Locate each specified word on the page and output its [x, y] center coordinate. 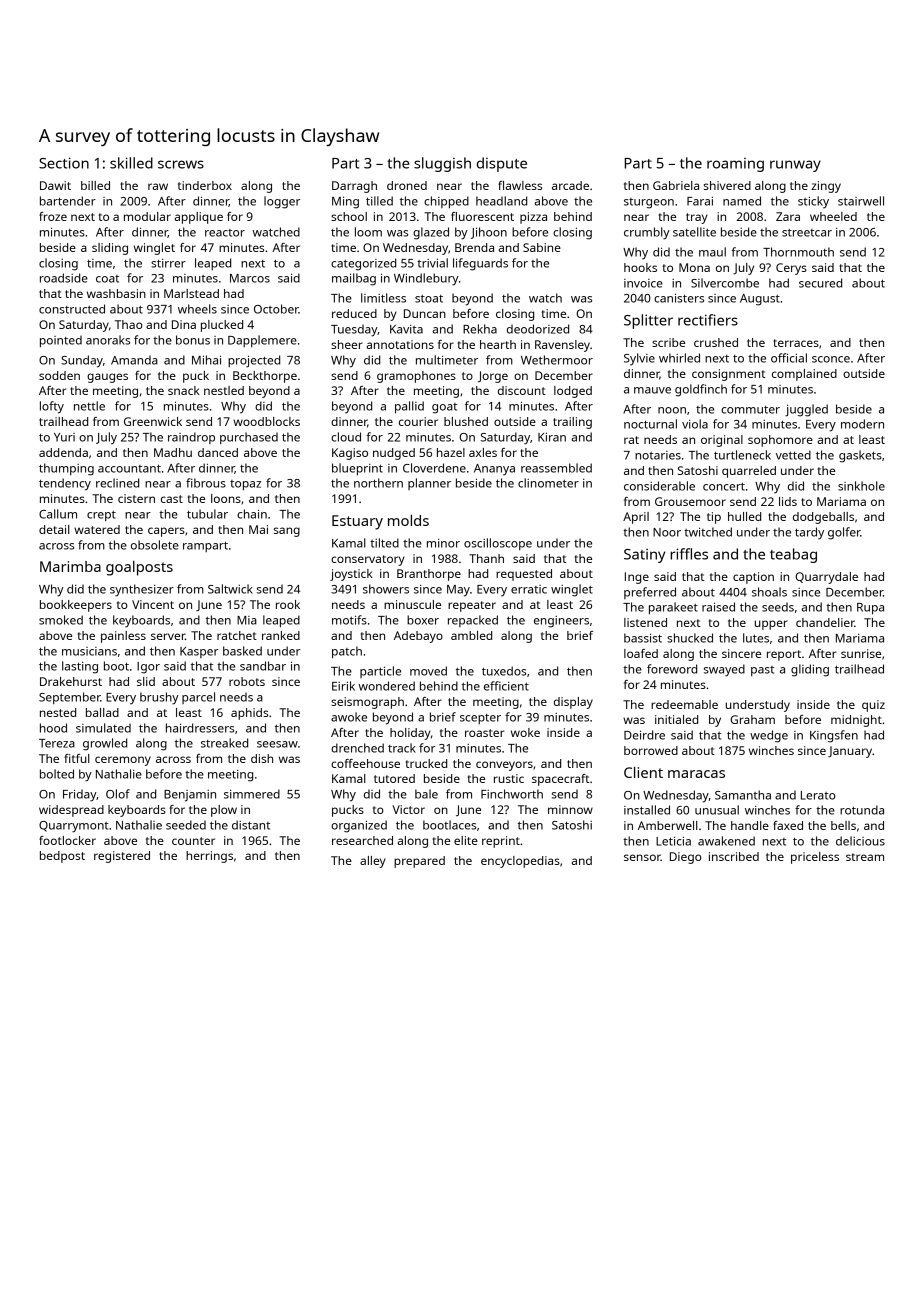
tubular [207, 514]
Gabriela [676, 185]
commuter [750, 410]
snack [184, 390]
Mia [247, 620]
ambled [471, 635]
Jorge [493, 377]
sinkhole [861, 486]
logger [282, 202]
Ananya [494, 470]
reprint [501, 842]
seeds [778, 607]
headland [501, 201]
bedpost [62, 857]
